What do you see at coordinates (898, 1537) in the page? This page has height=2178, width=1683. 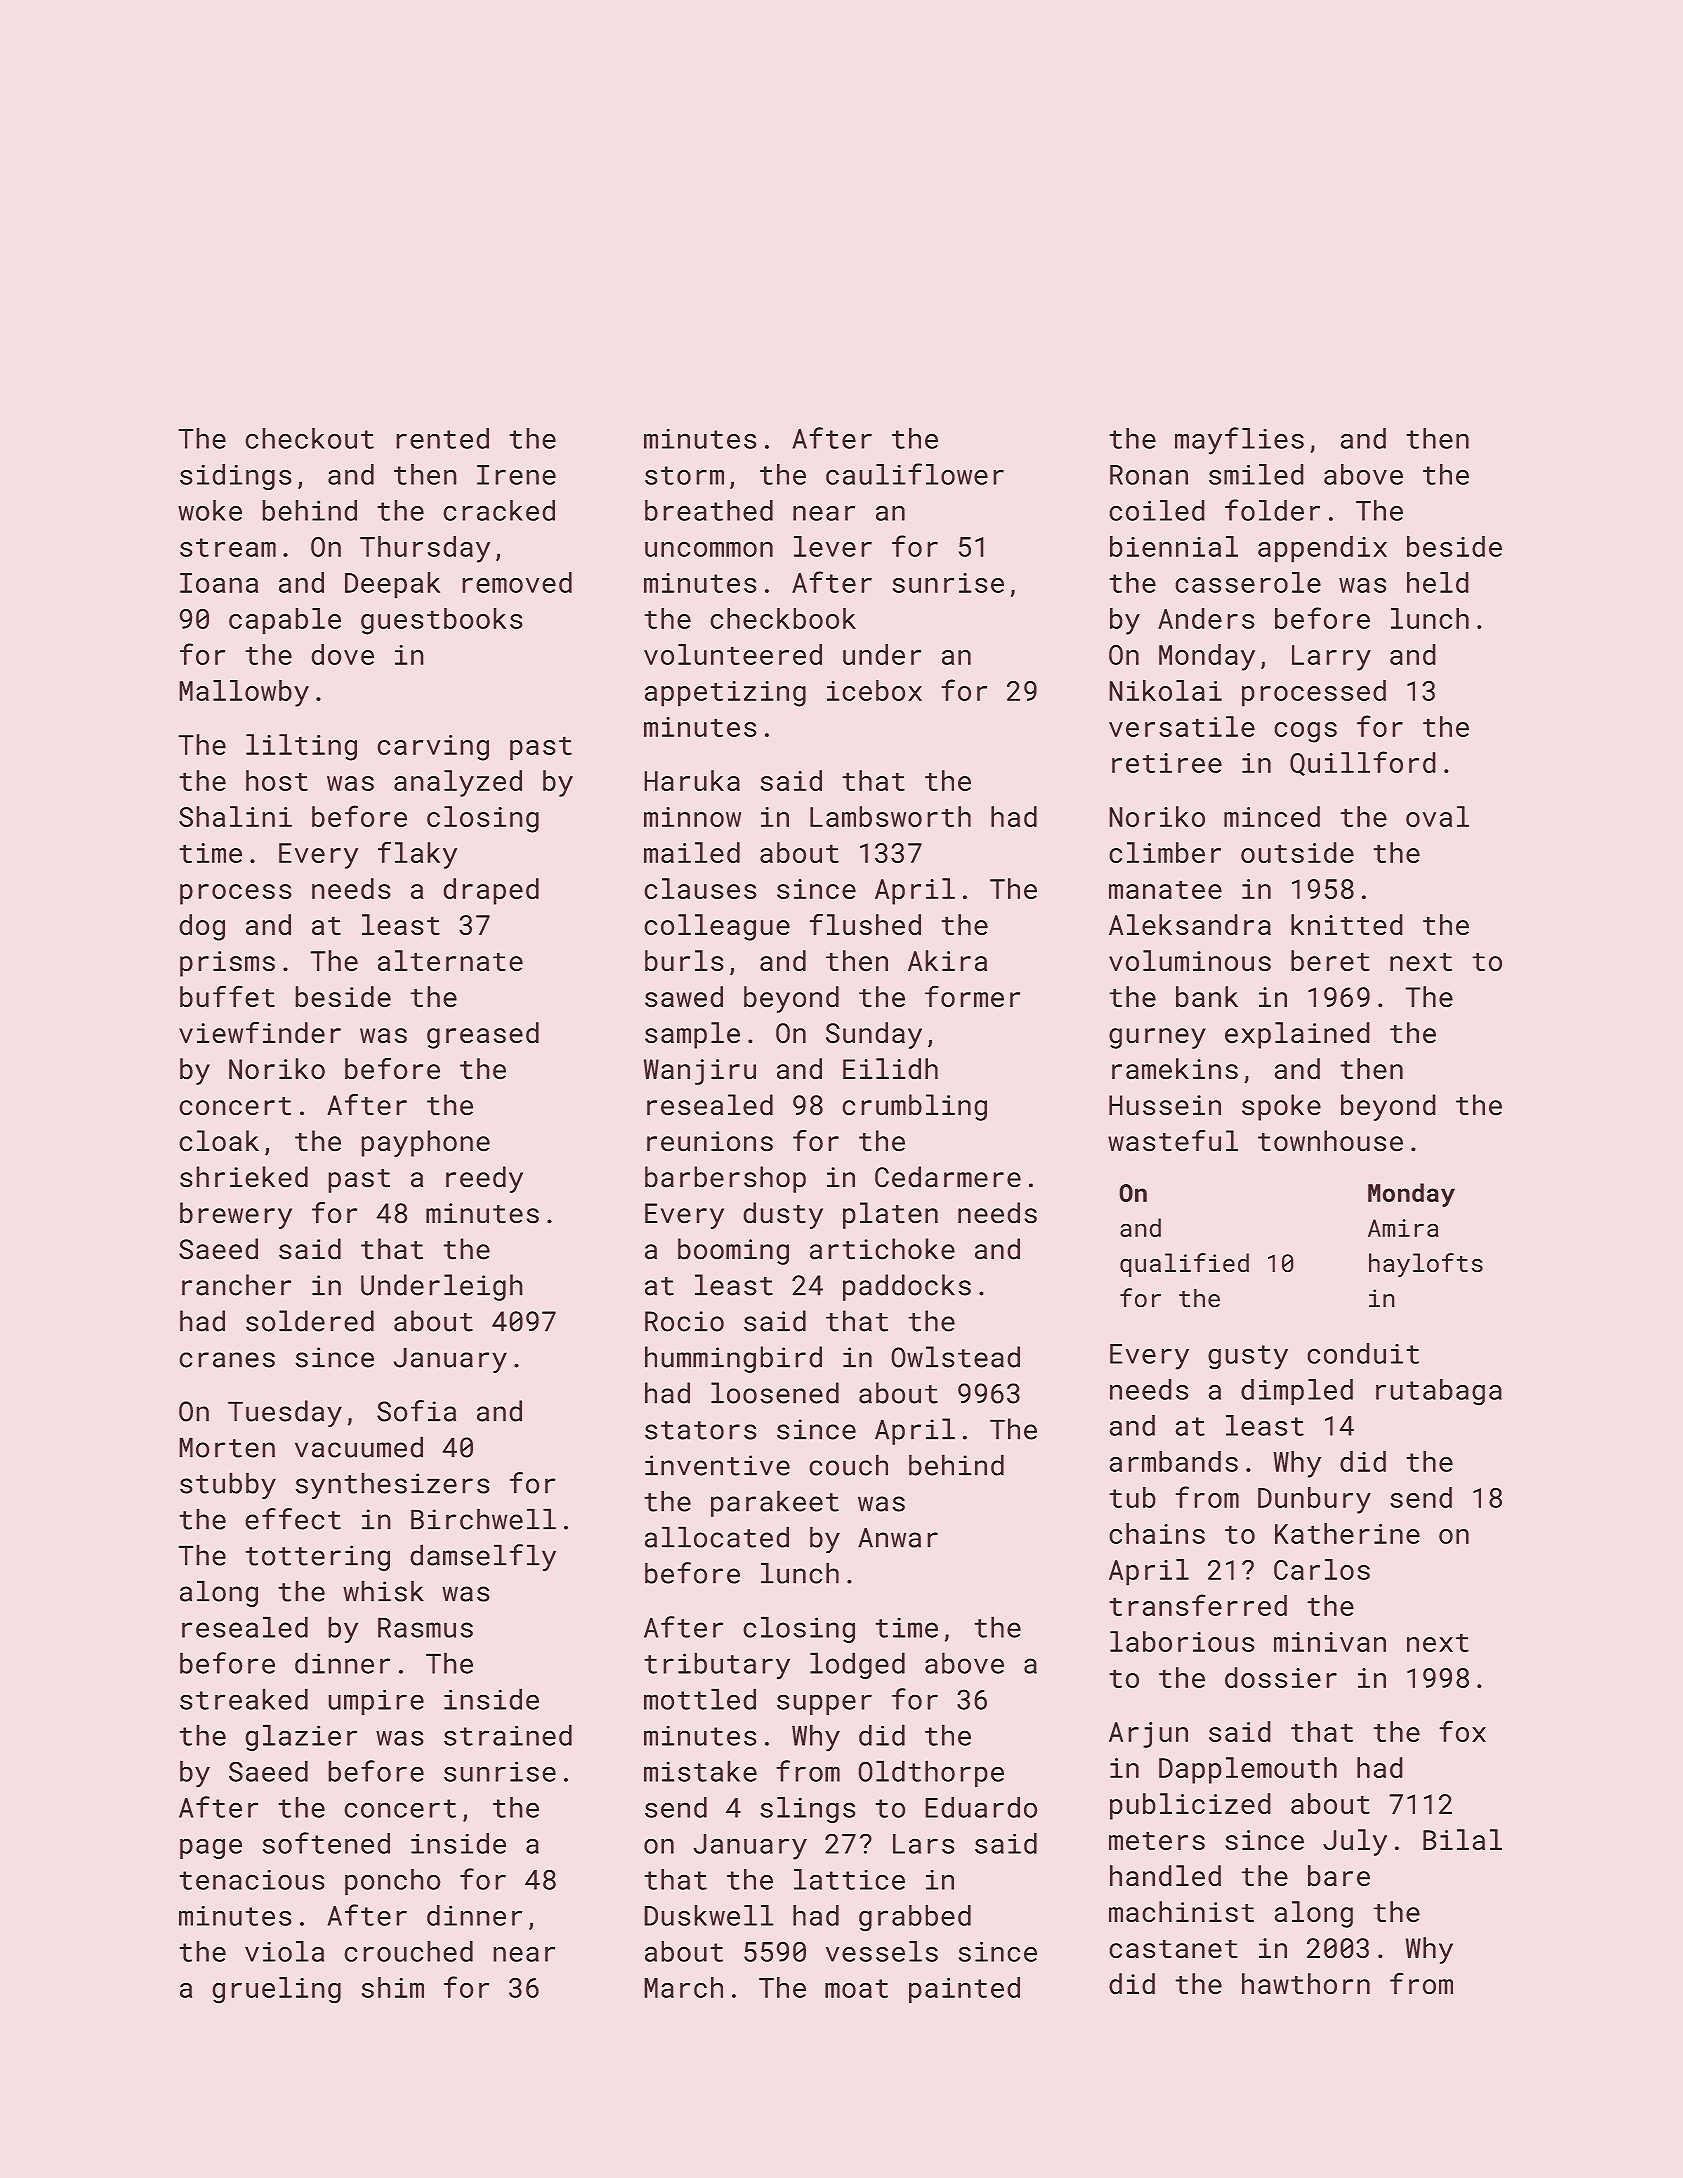 I see `Anwar` at bounding box center [898, 1537].
